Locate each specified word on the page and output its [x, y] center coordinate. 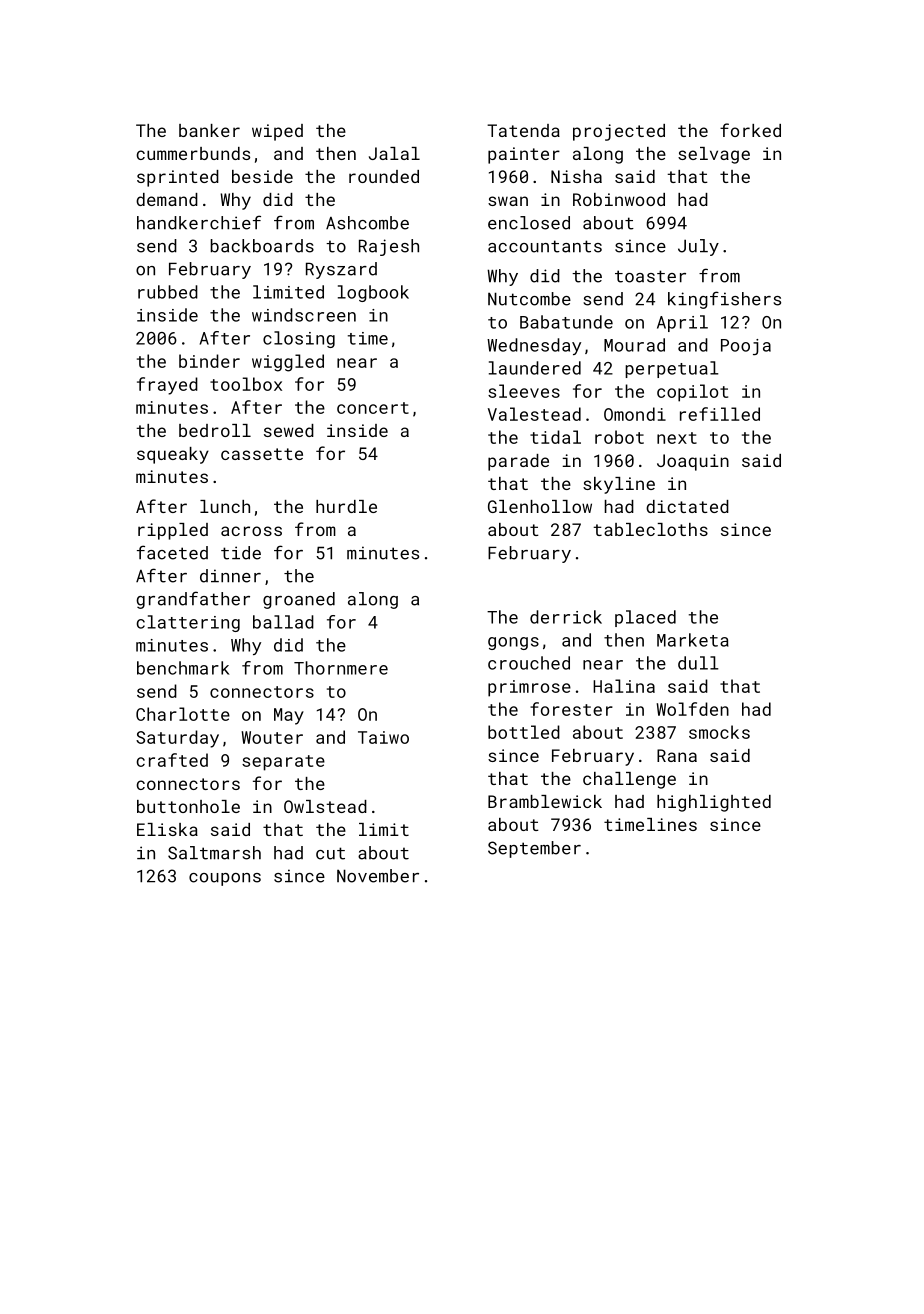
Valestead [534, 414]
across [251, 531]
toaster [650, 276]
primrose [529, 688]
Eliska [167, 829]
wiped [277, 132]
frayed [167, 386]
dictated [687, 506]
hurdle [346, 506]
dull [698, 663]
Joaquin [693, 462]
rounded [384, 176]
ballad [283, 622]
